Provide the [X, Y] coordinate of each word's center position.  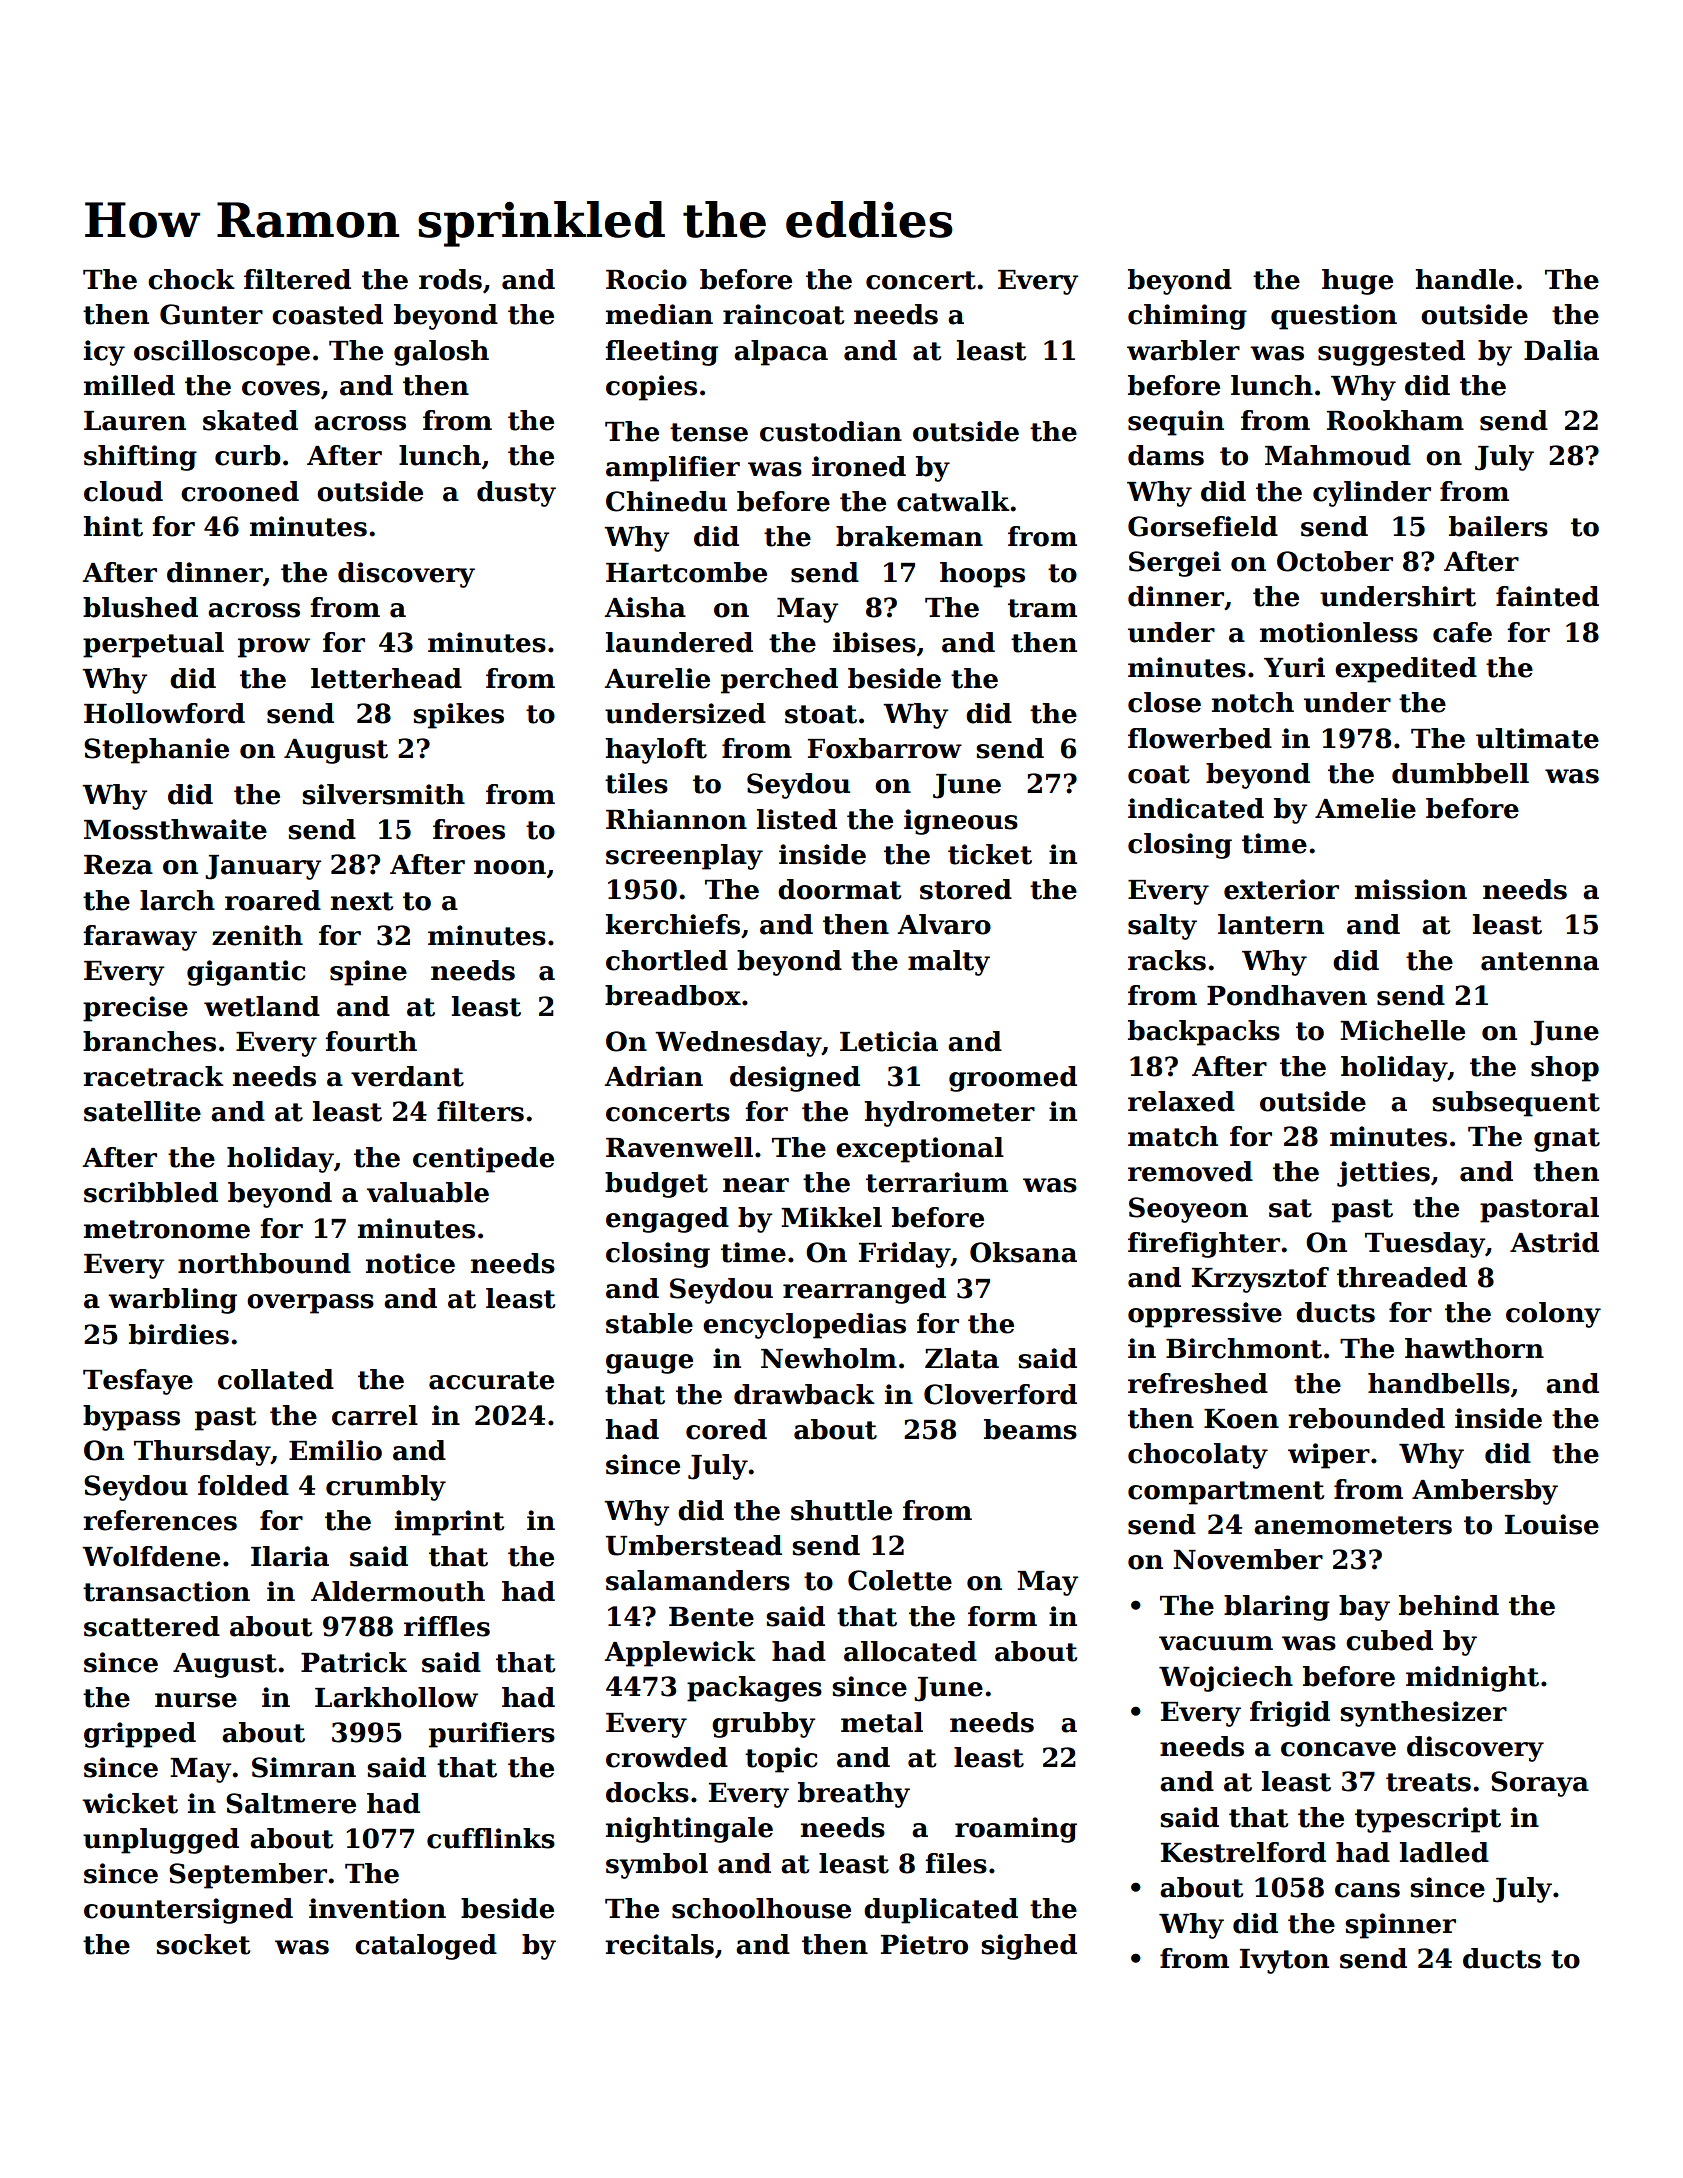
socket [203, 1944]
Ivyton [1284, 1961]
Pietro [924, 1944]
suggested [1391, 353]
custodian [831, 431]
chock [191, 279]
